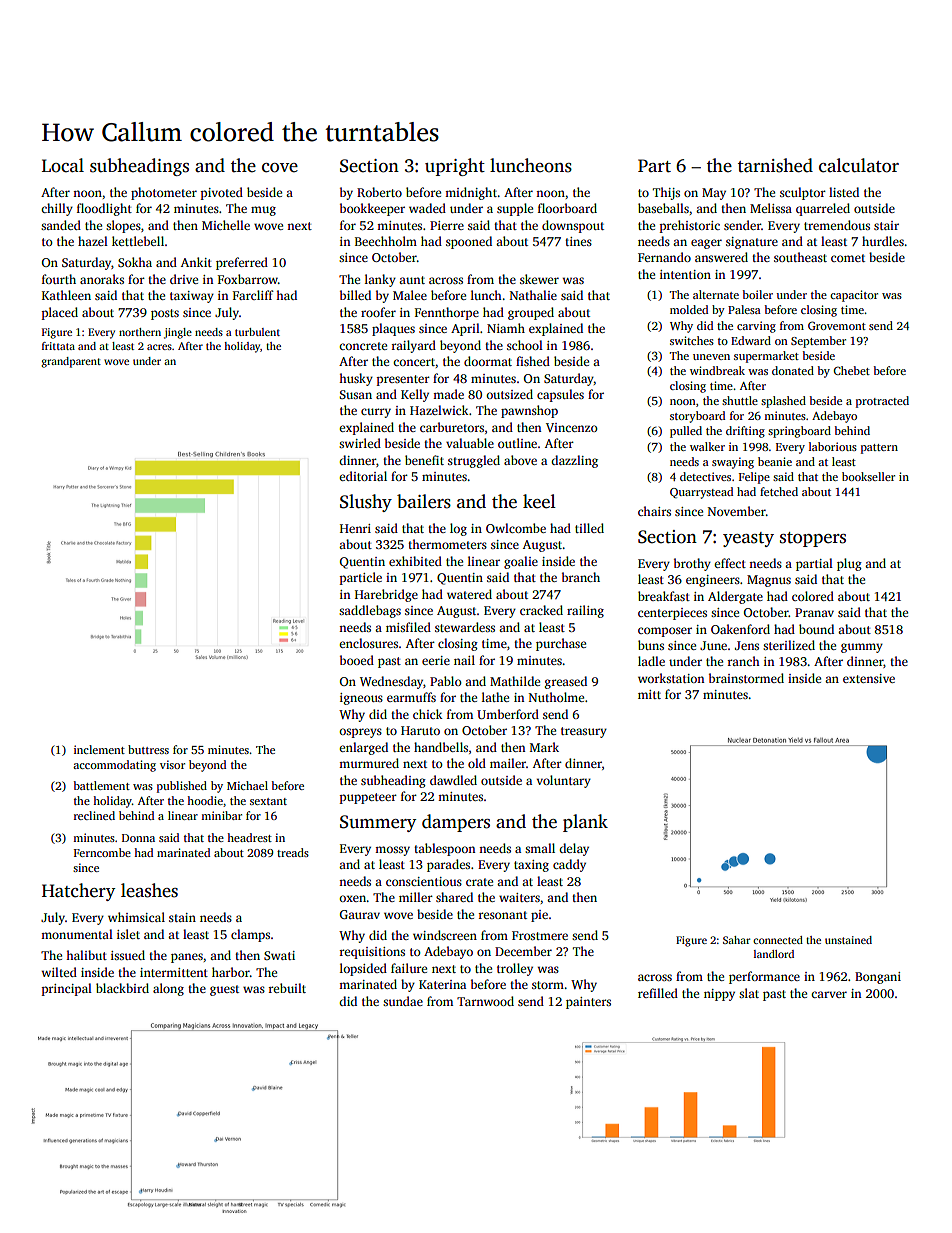 Image resolution: width=952 pixels, height=1233 pixels. Describe the element at coordinates (569, 865) in the image. I see `caddy` at that location.
